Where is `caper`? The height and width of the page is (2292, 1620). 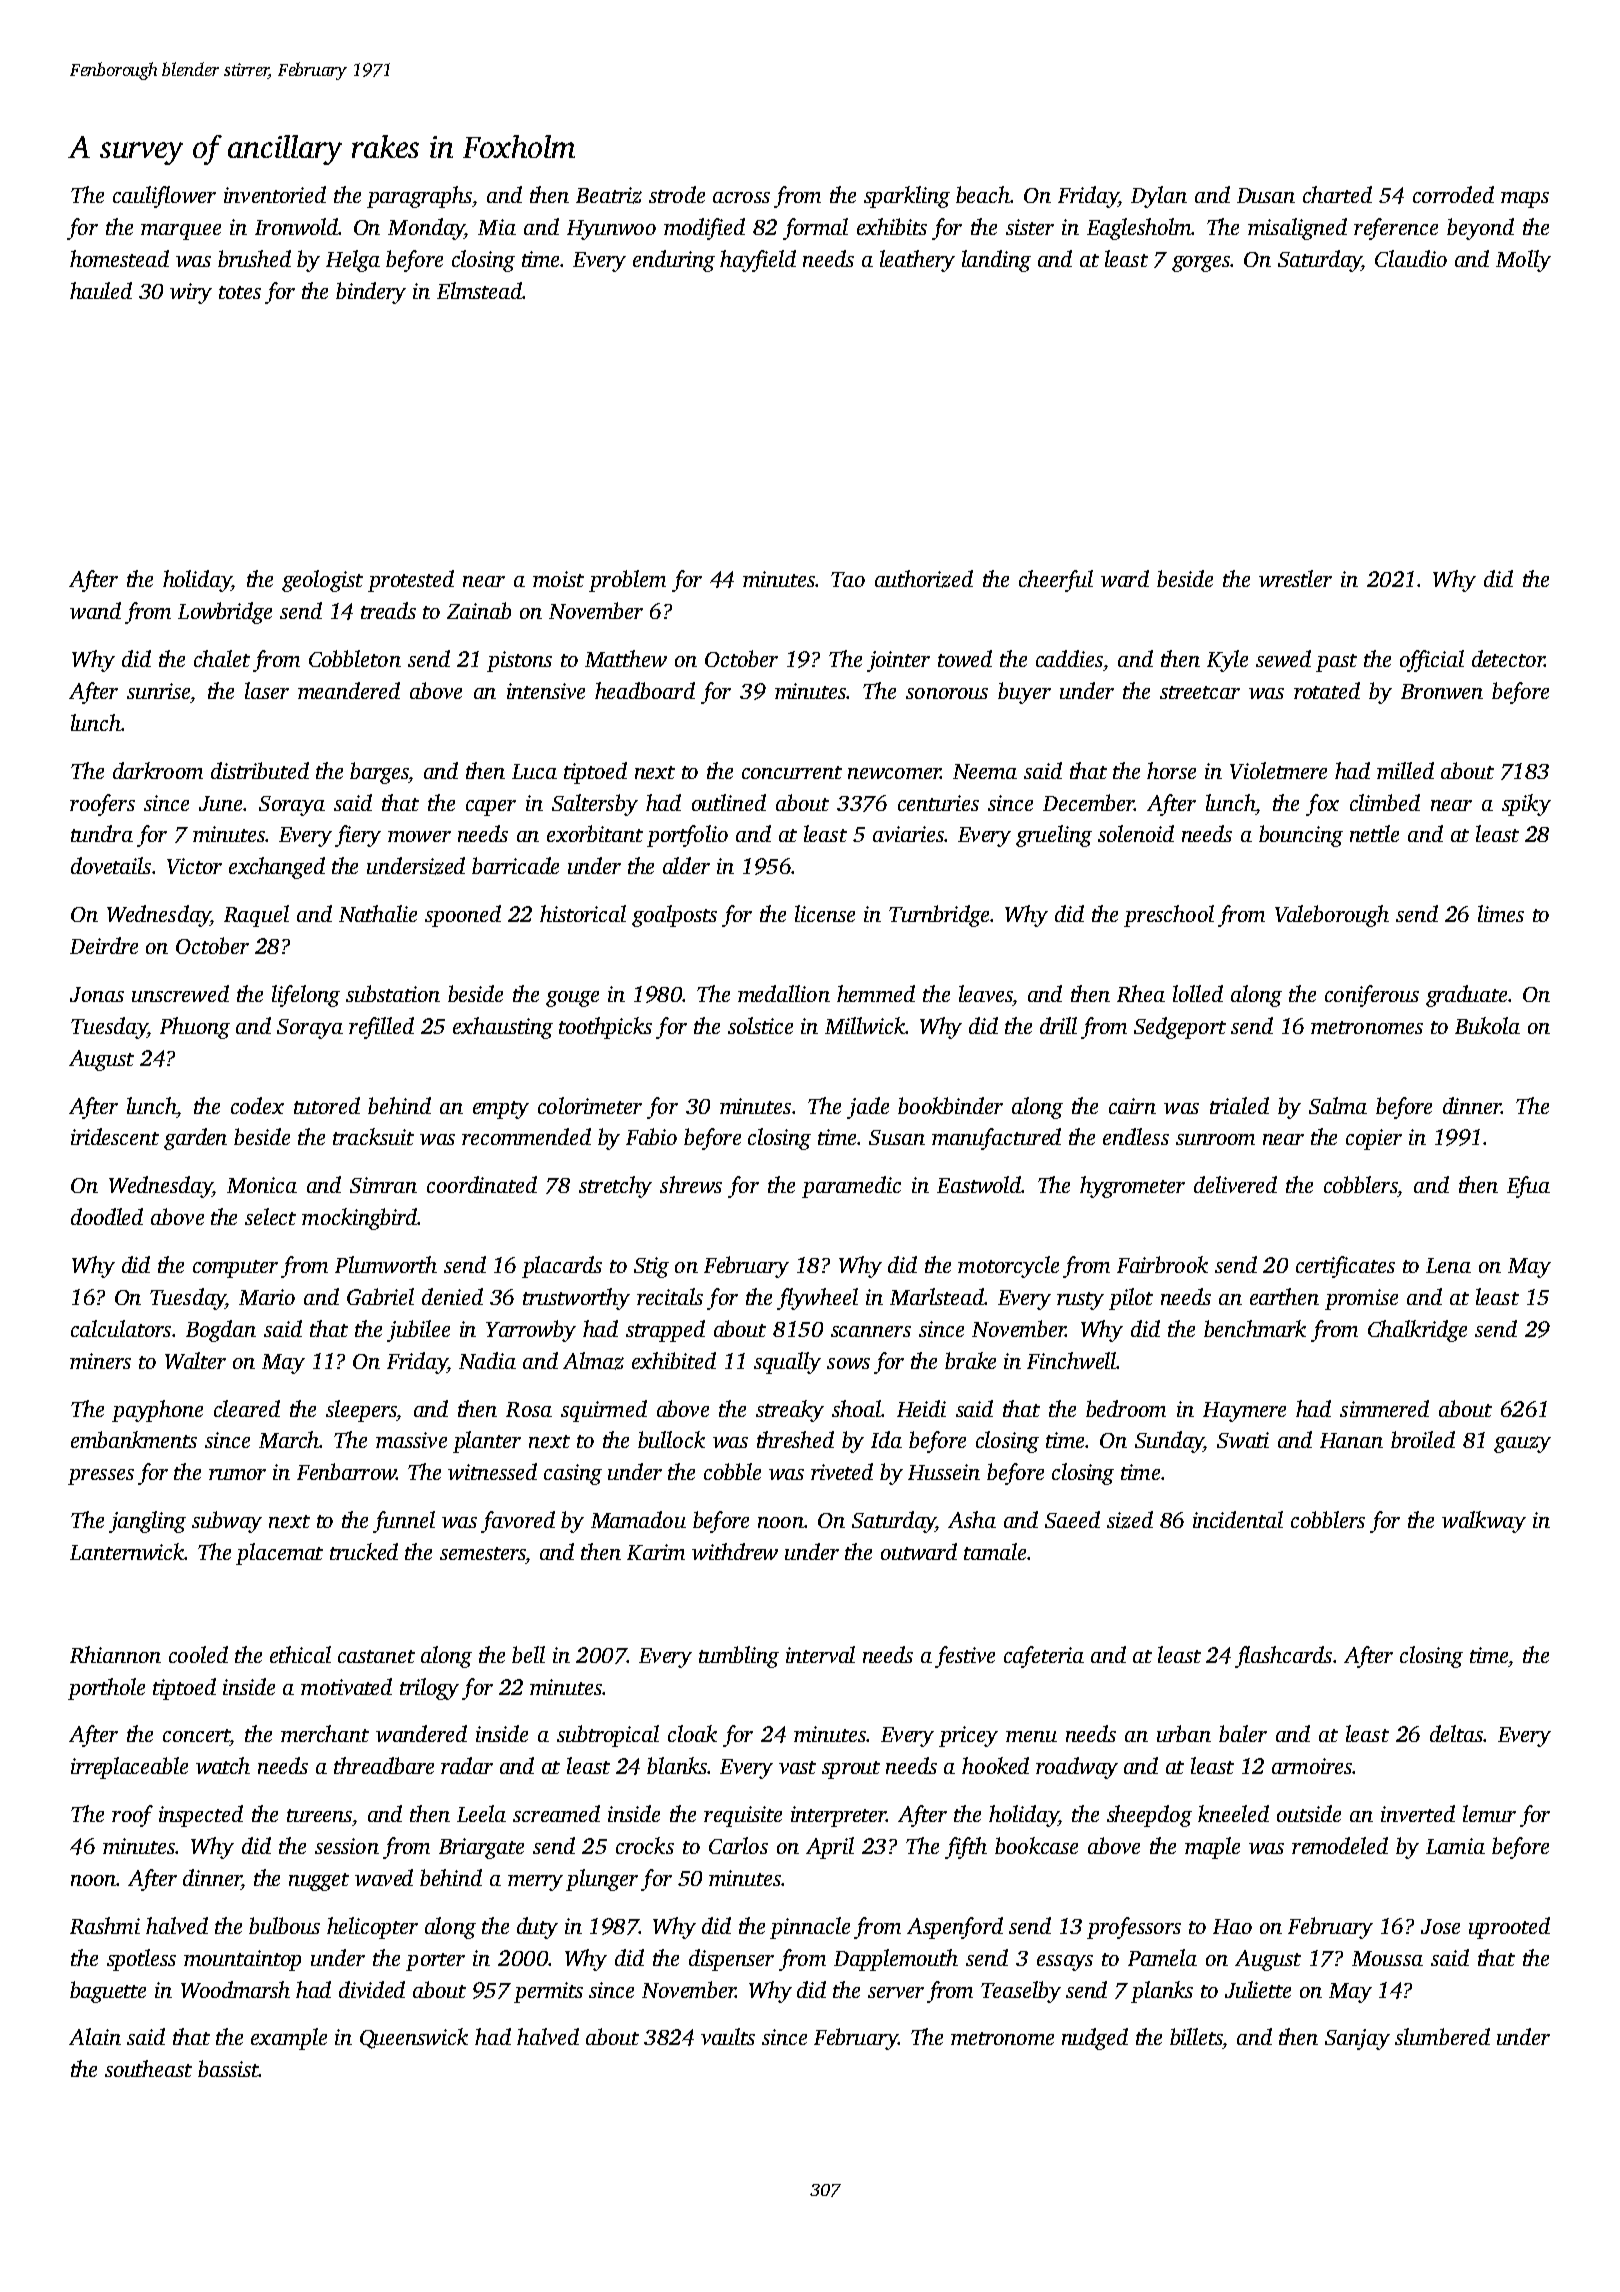 caper is located at coordinates (491, 808).
